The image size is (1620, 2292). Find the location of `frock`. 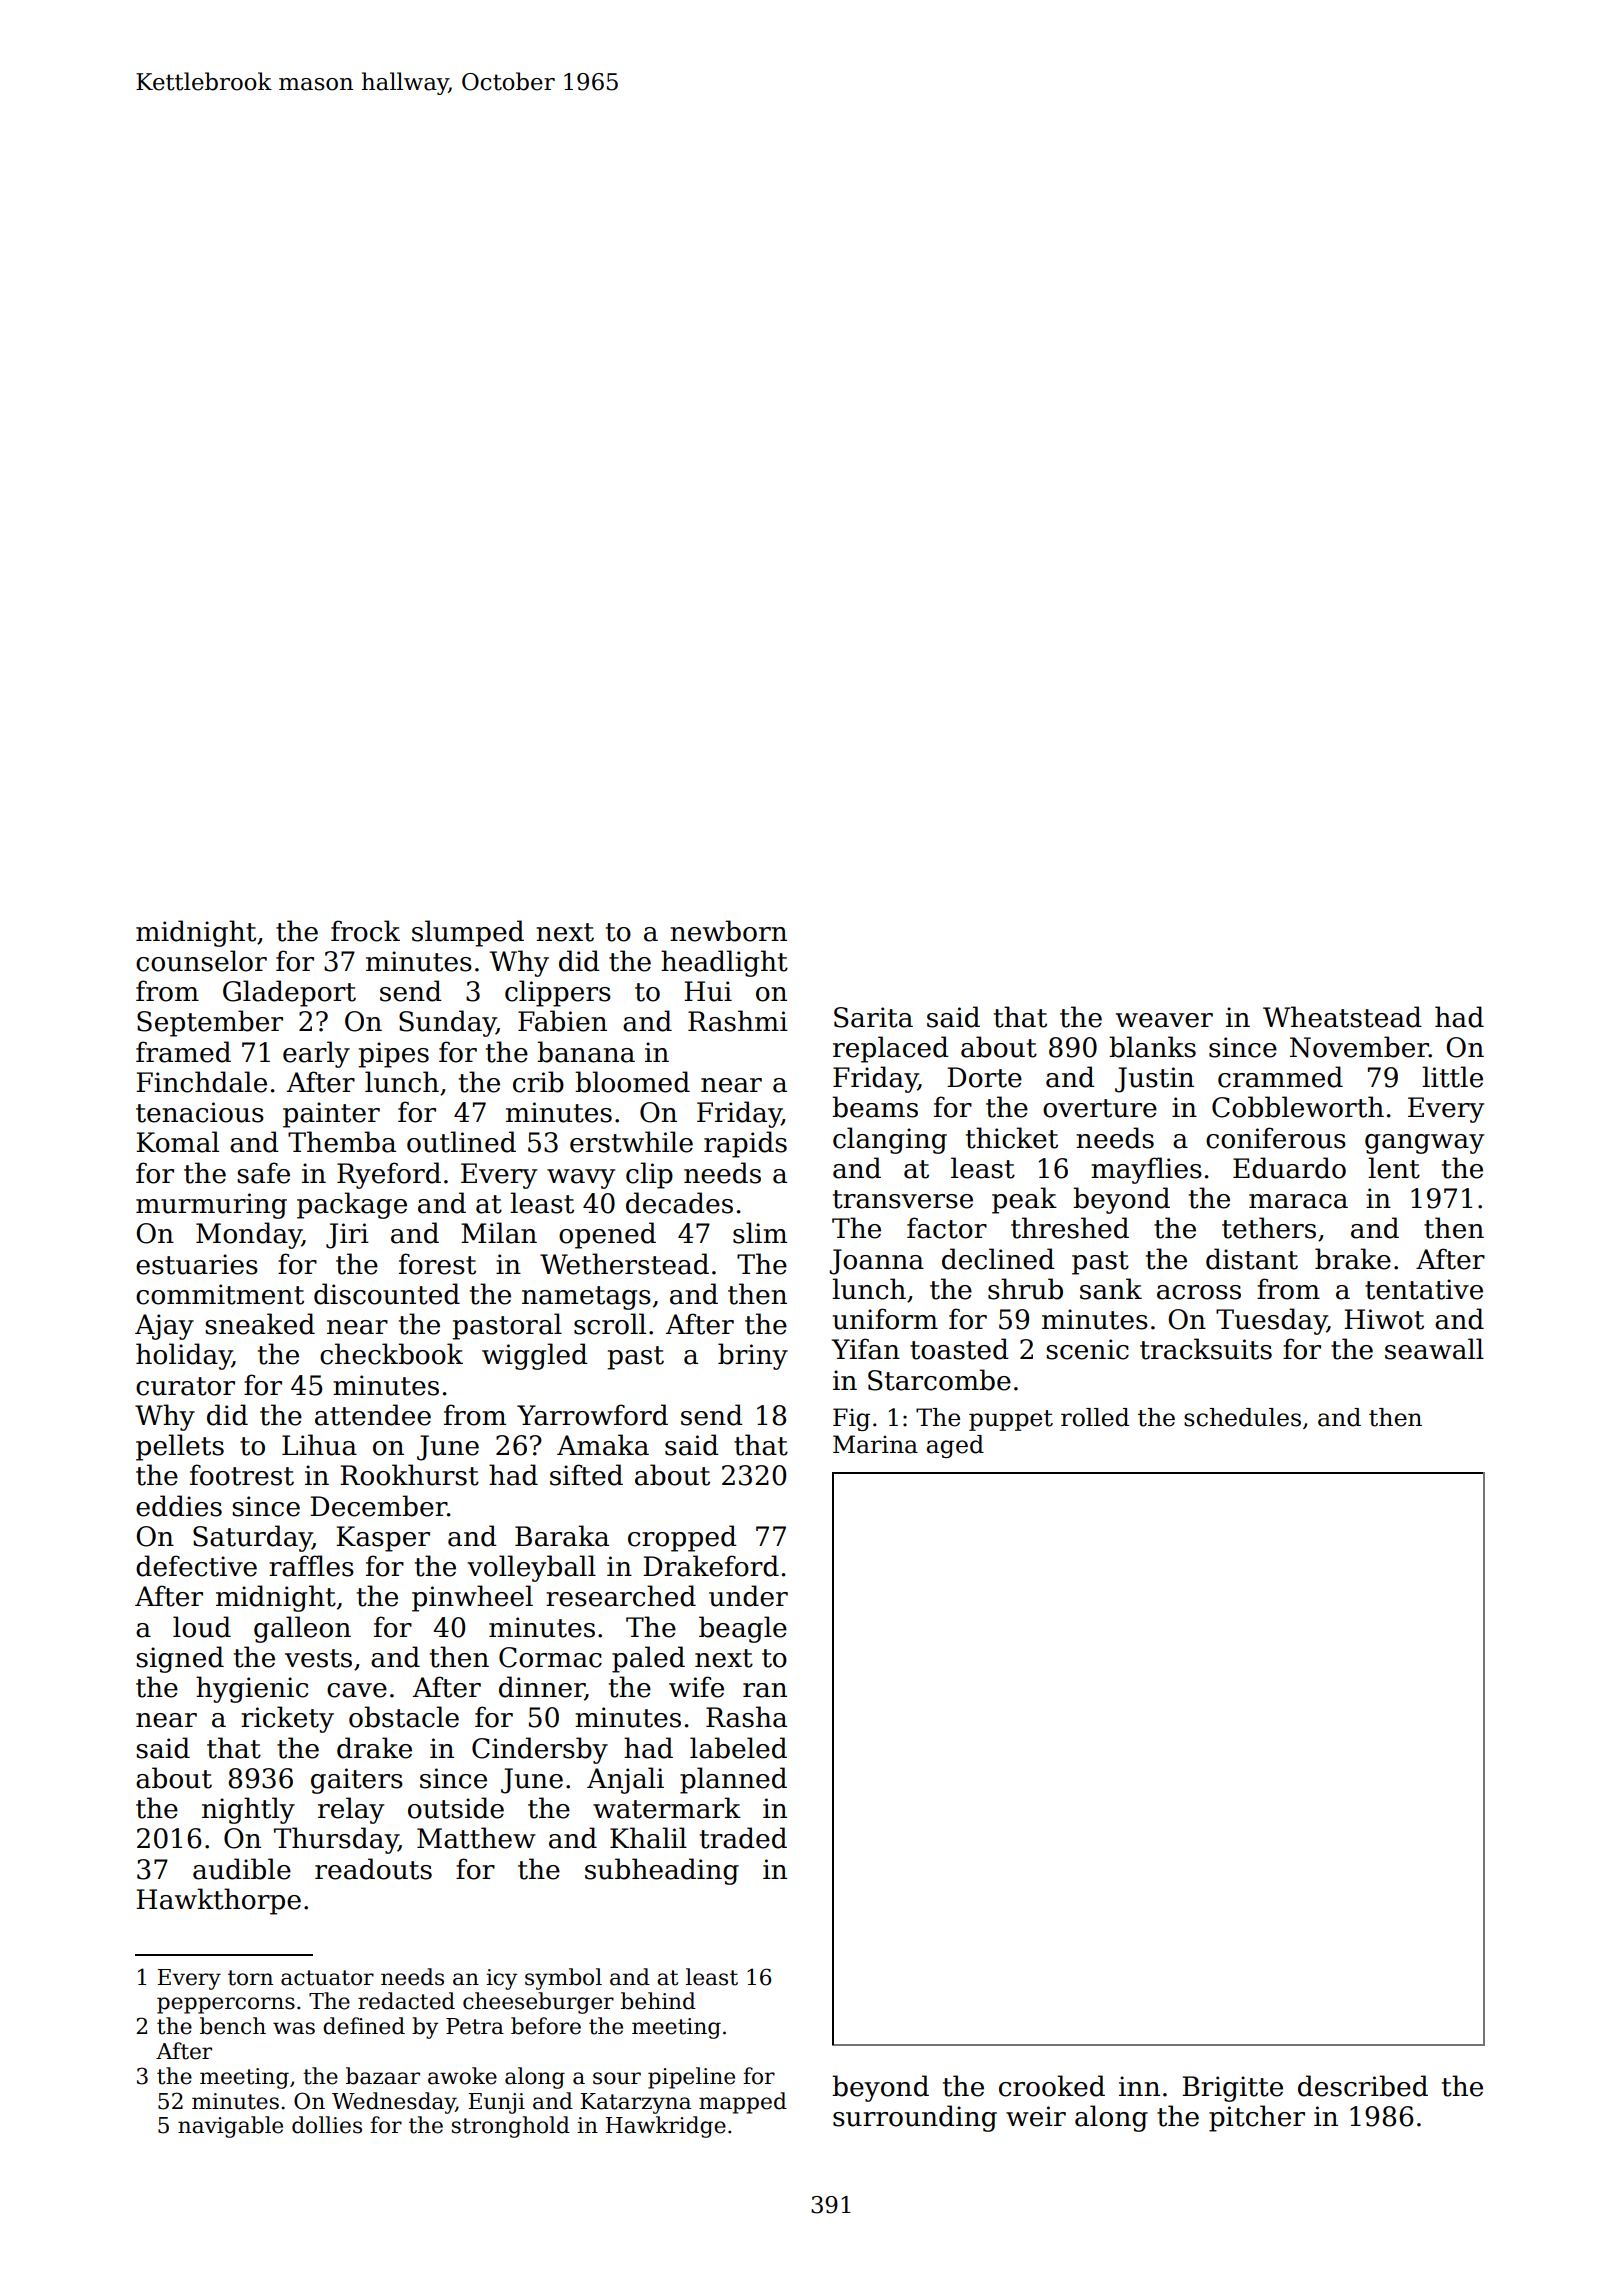

frock is located at coordinates (365, 931).
